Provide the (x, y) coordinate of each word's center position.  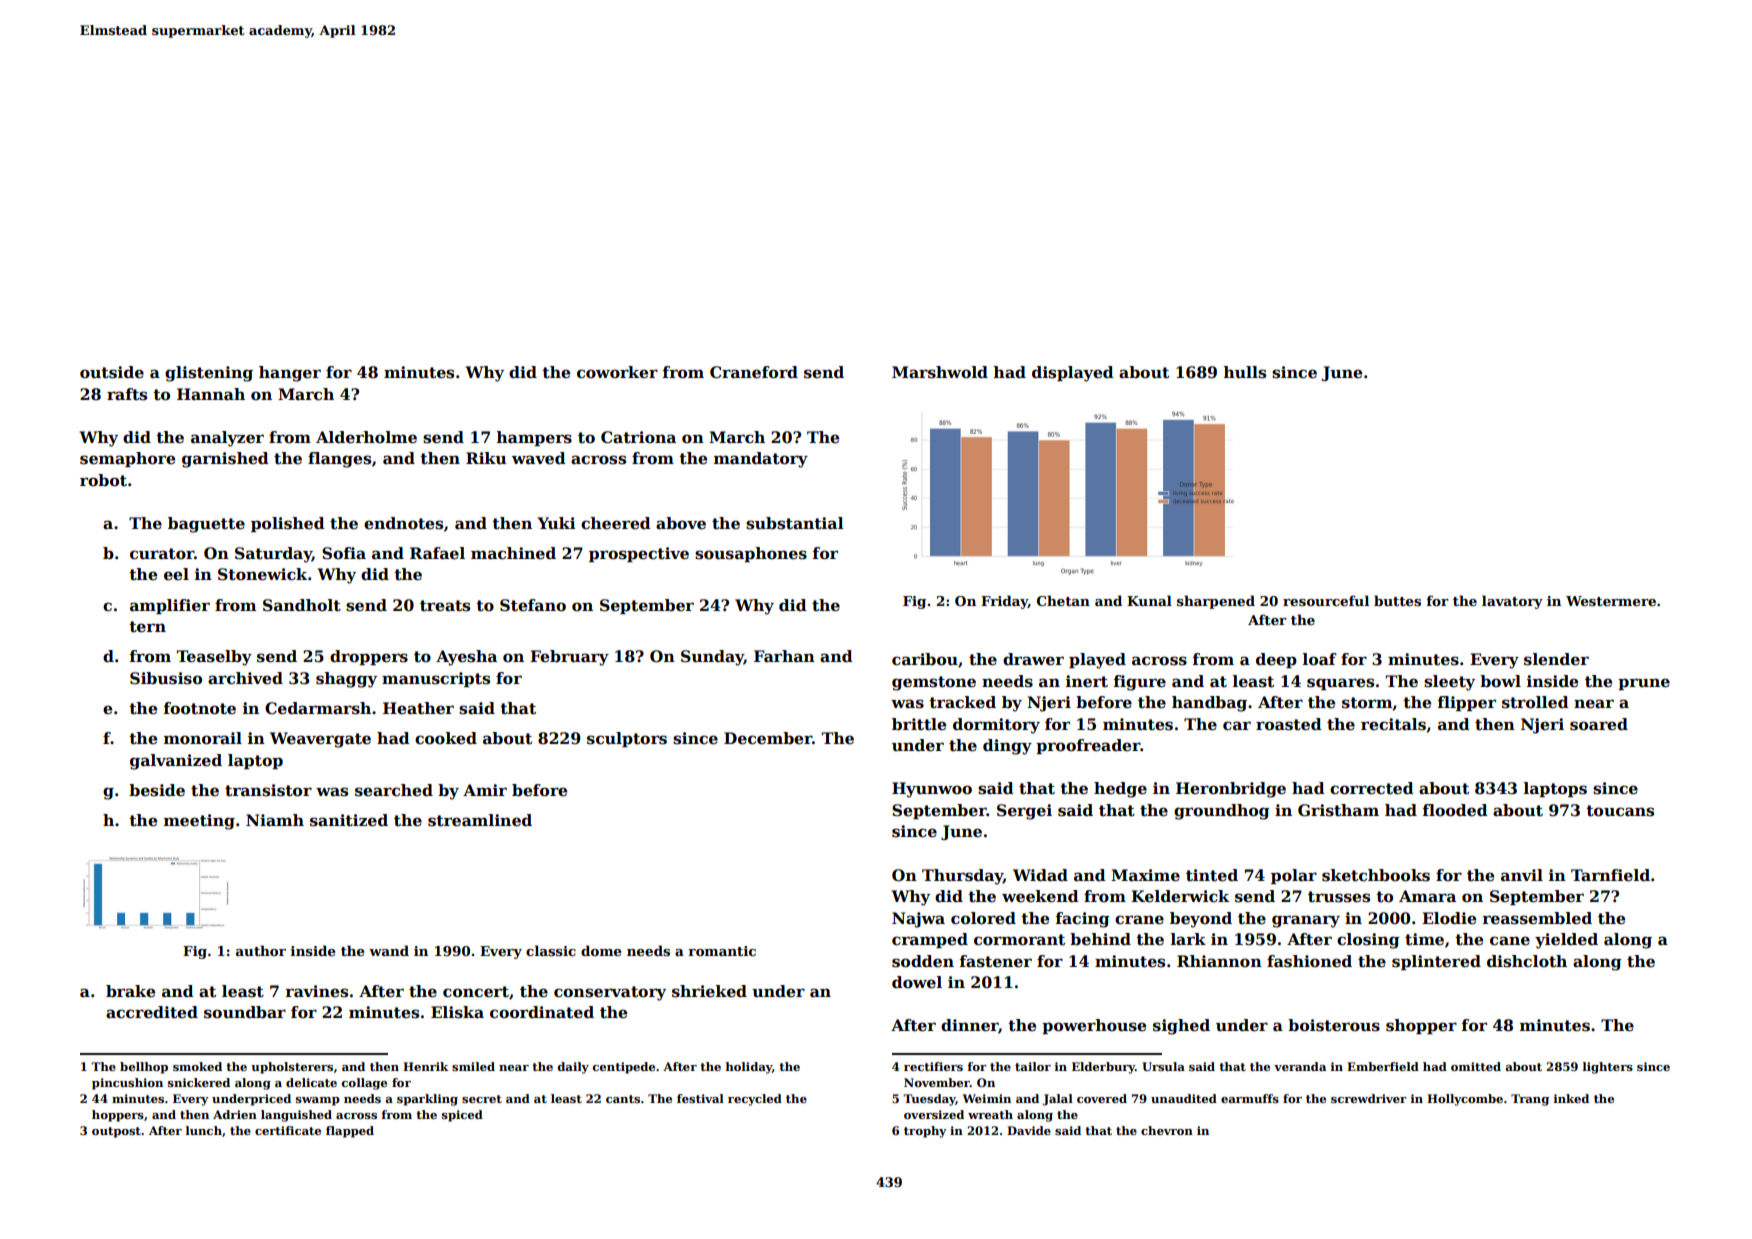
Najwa (918, 920)
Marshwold (940, 372)
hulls (1244, 372)
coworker (617, 372)
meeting (199, 822)
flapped (350, 1132)
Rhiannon (1219, 961)
